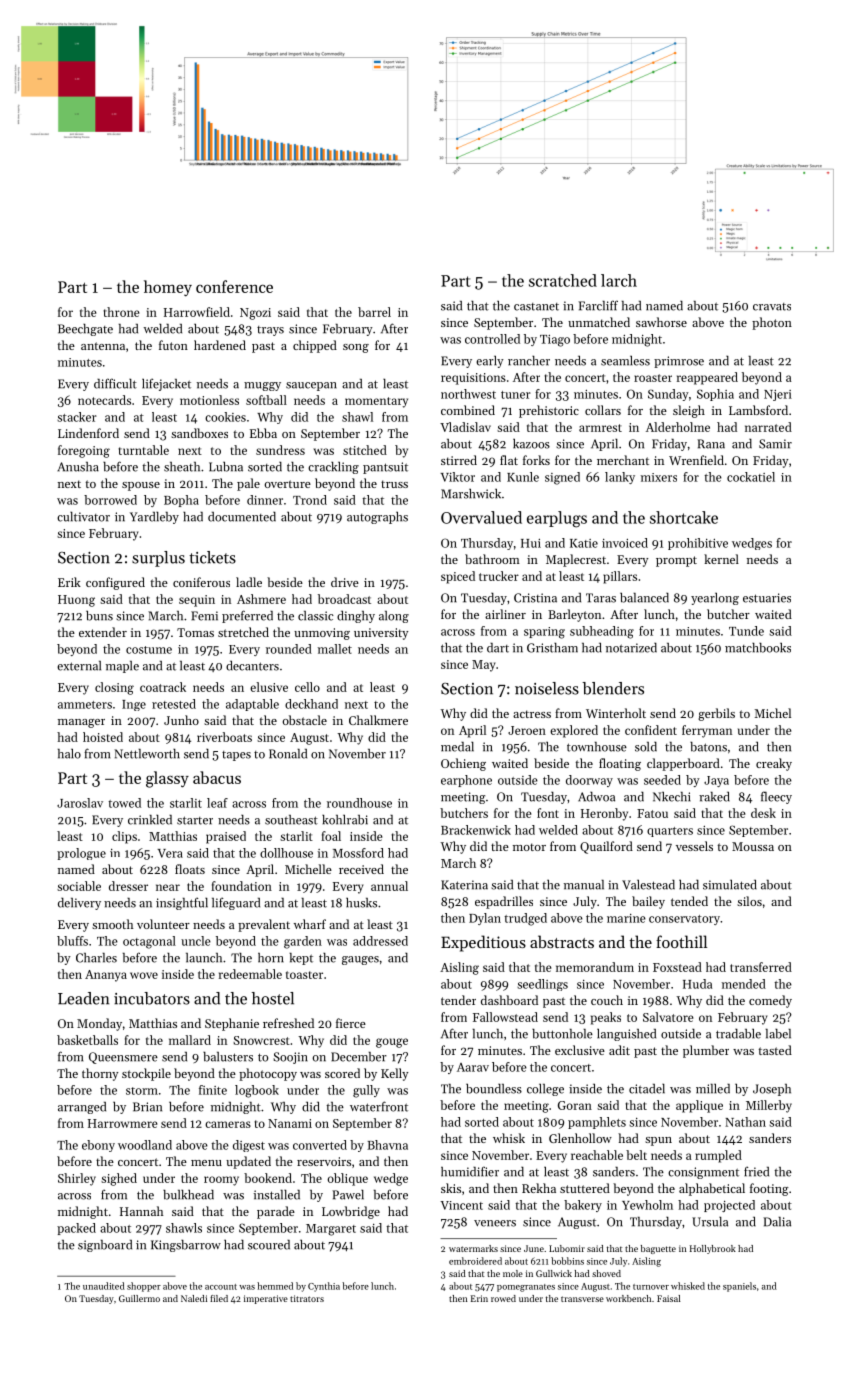 Image resolution: width=849 pixels, height=1400 pixels. I want to click on Nettleworth, so click(147, 754).
